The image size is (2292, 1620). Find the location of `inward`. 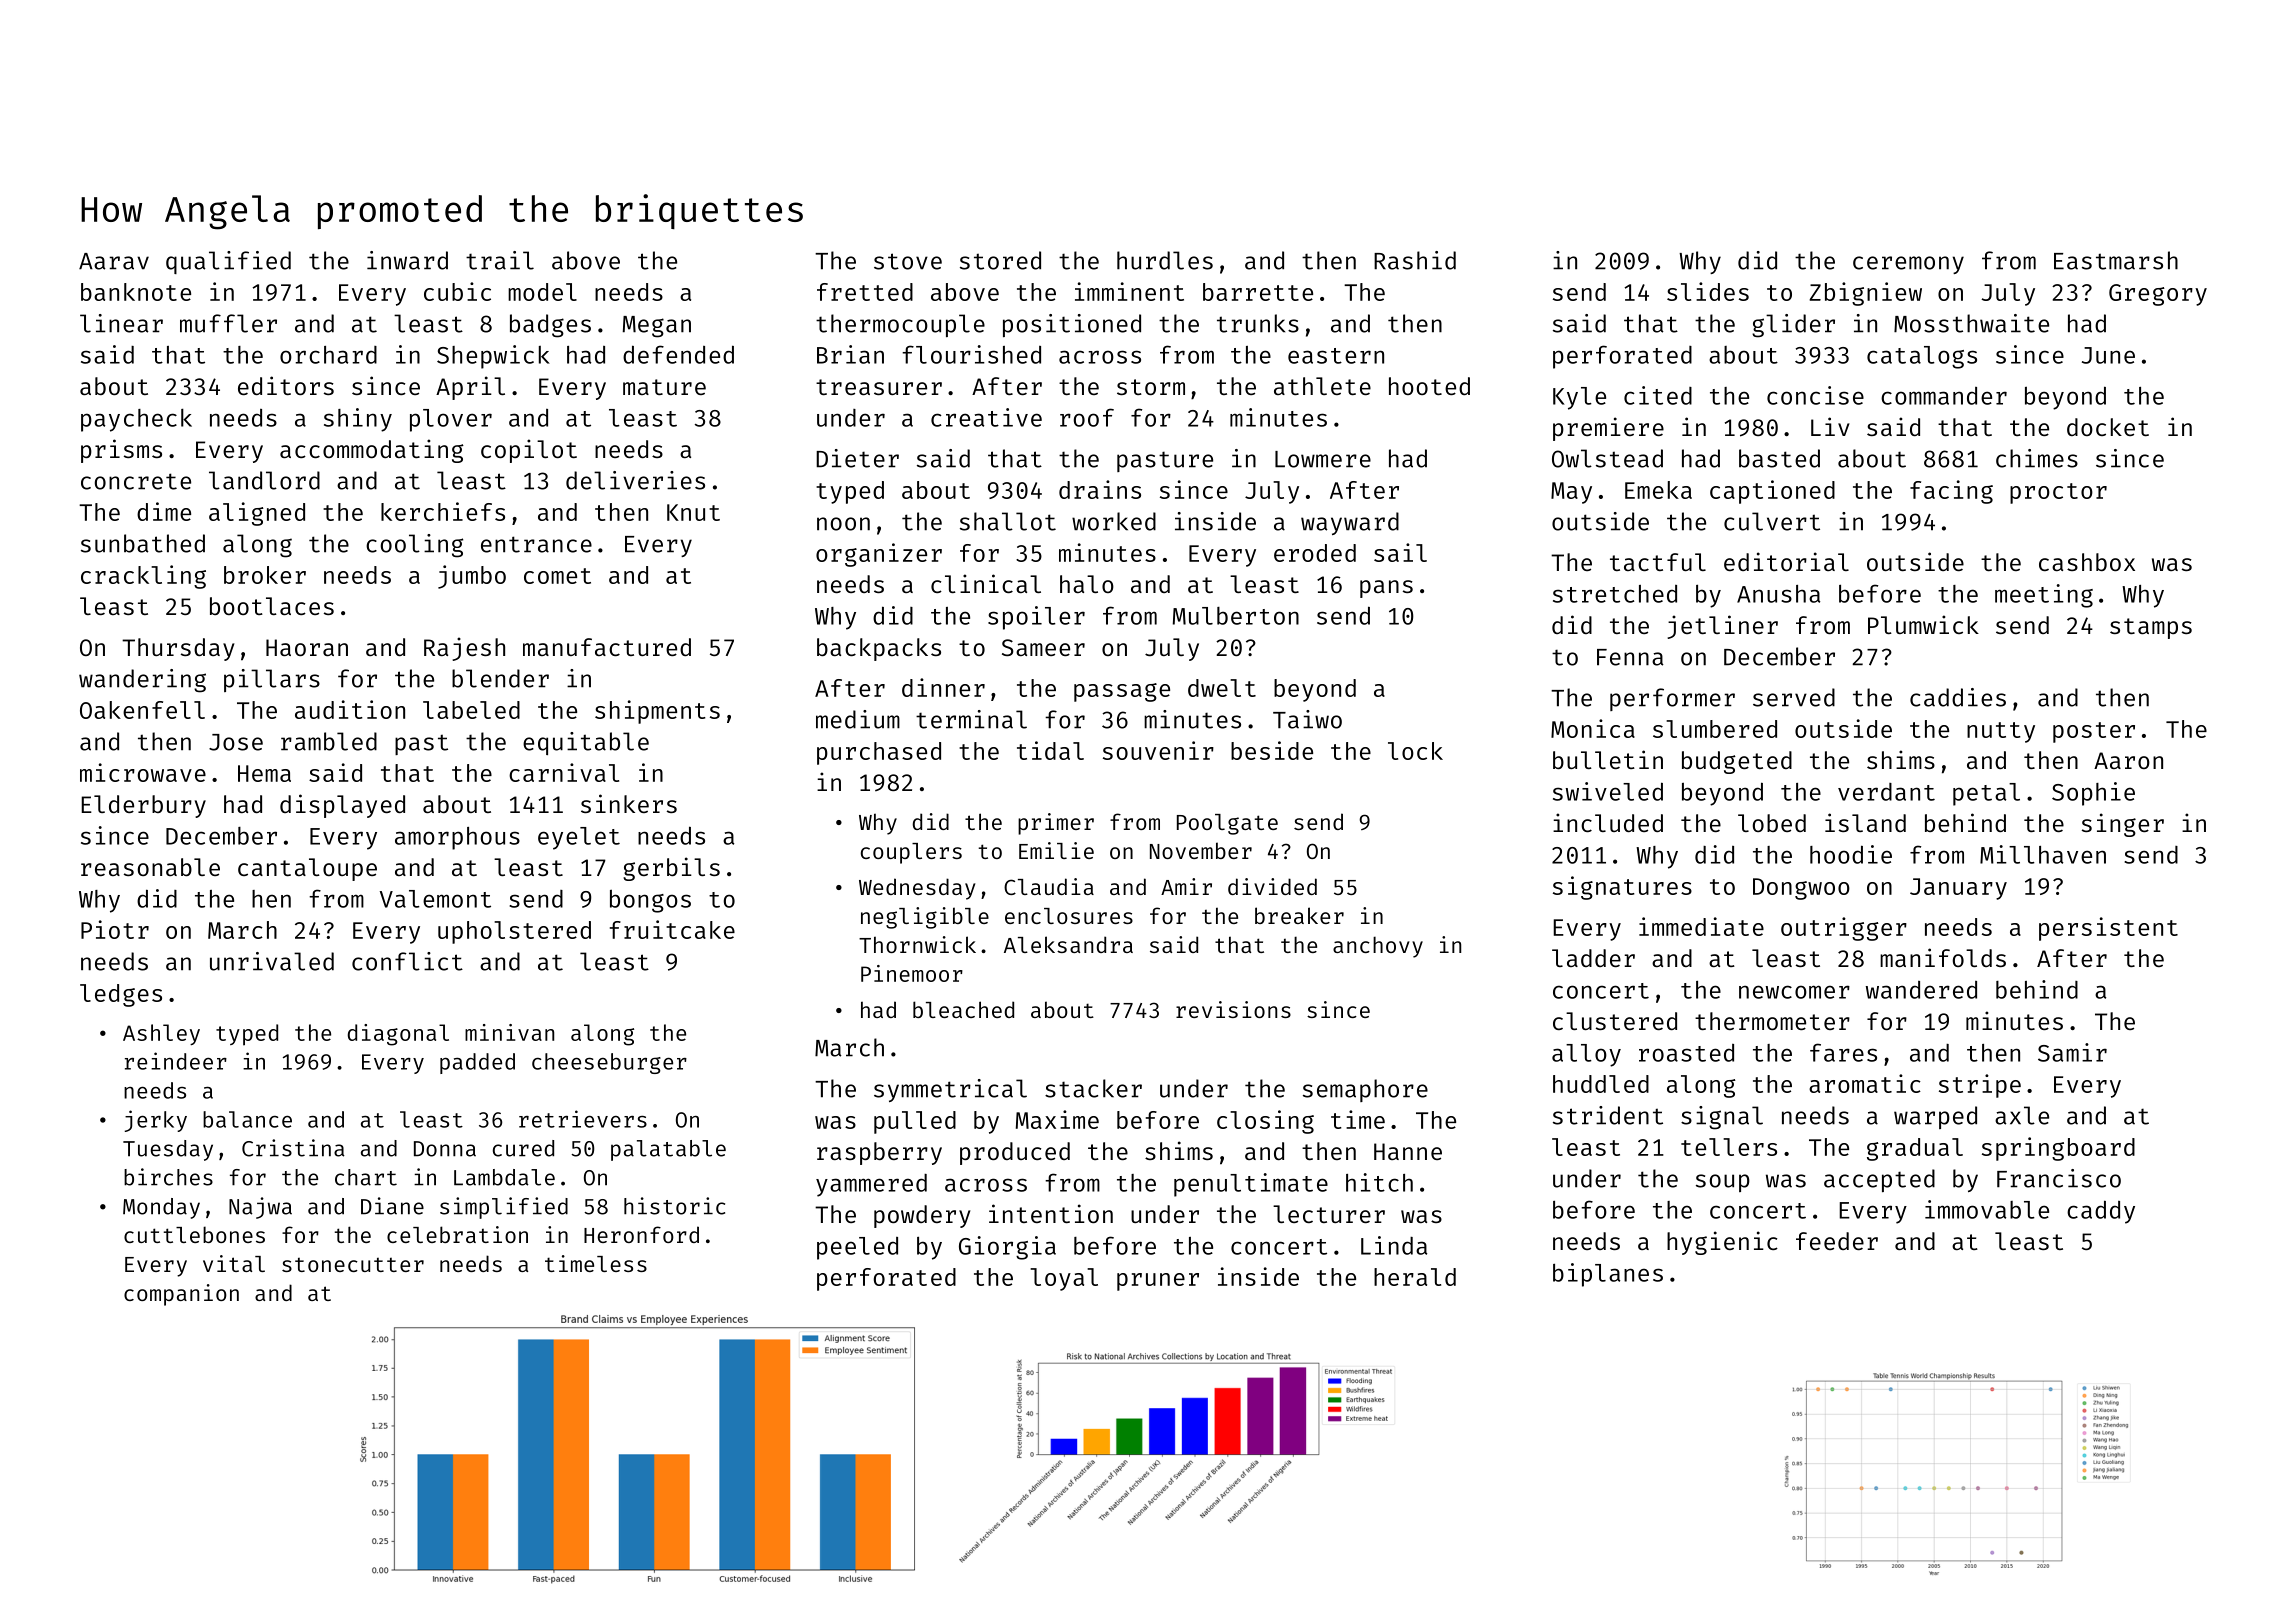

inward is located at coordinates (407, 260).
